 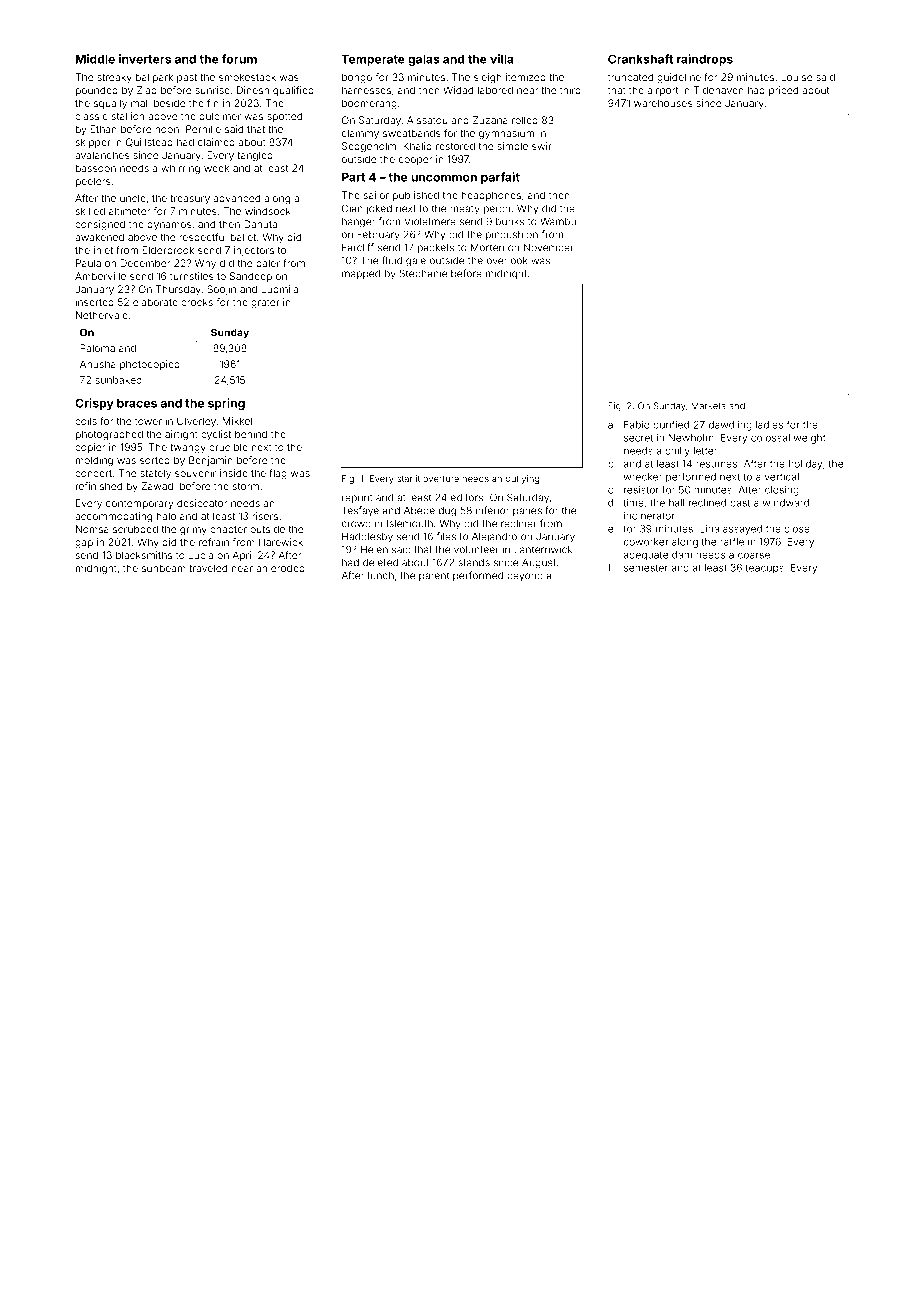 I want to click on teacups, so click(x=765, y=569).
